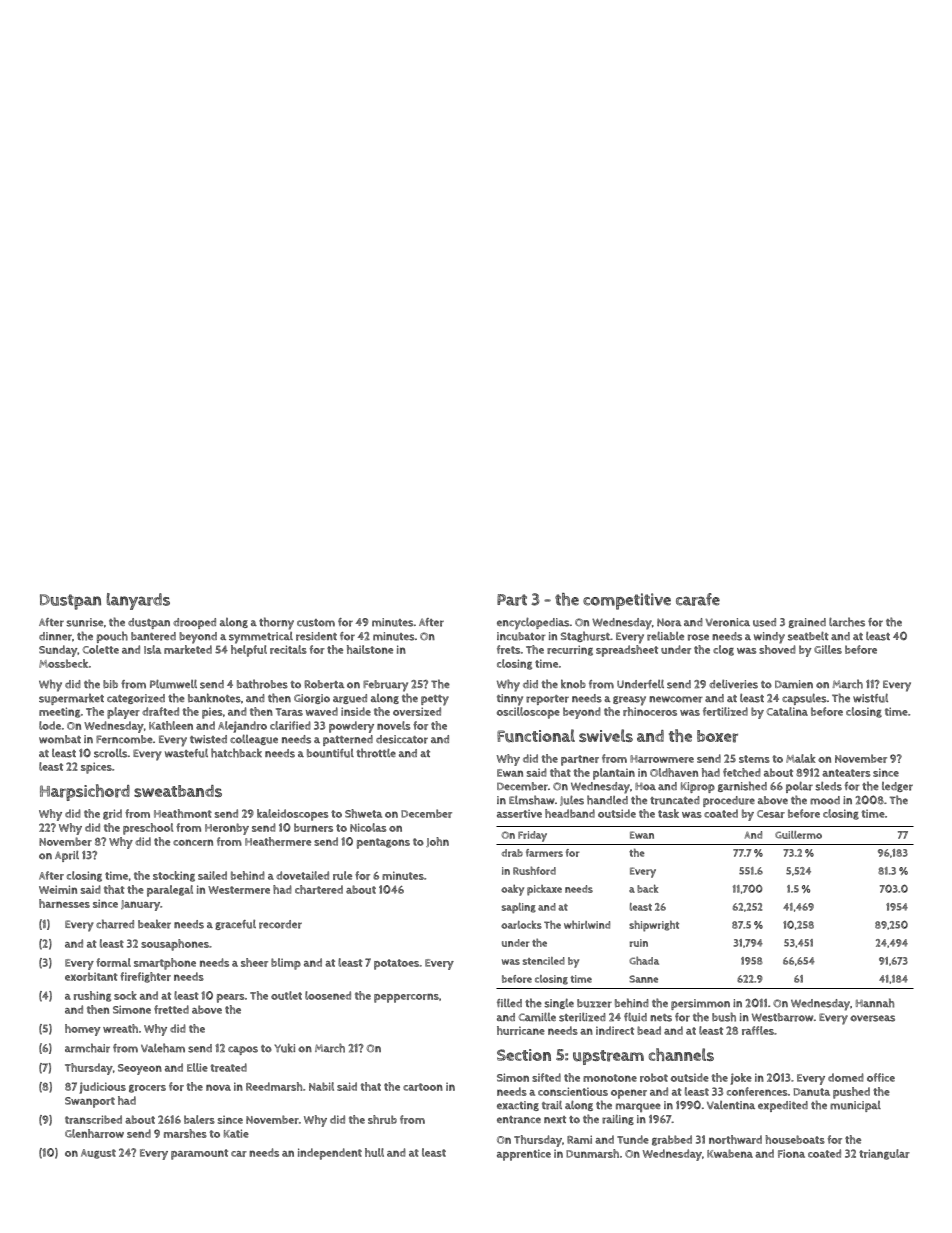 This screenshot has height=1233, width=952. I want to click on lanyards, so click(138, 601).
